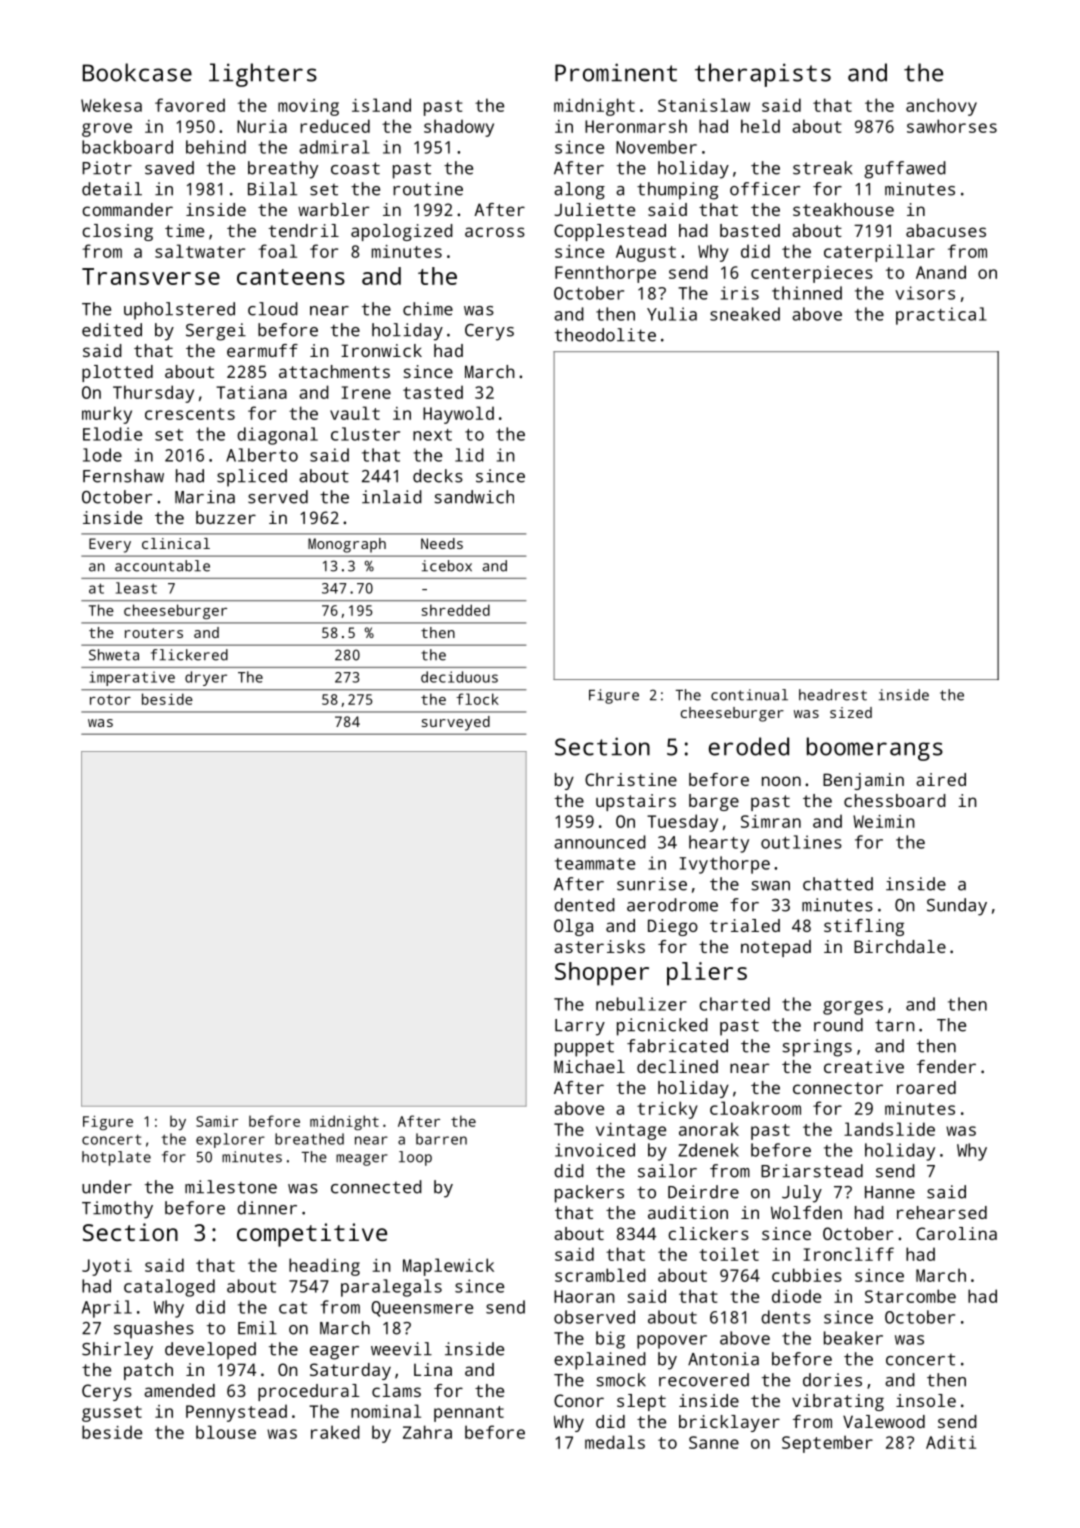  I want to click on continual, so click(749, 695).
